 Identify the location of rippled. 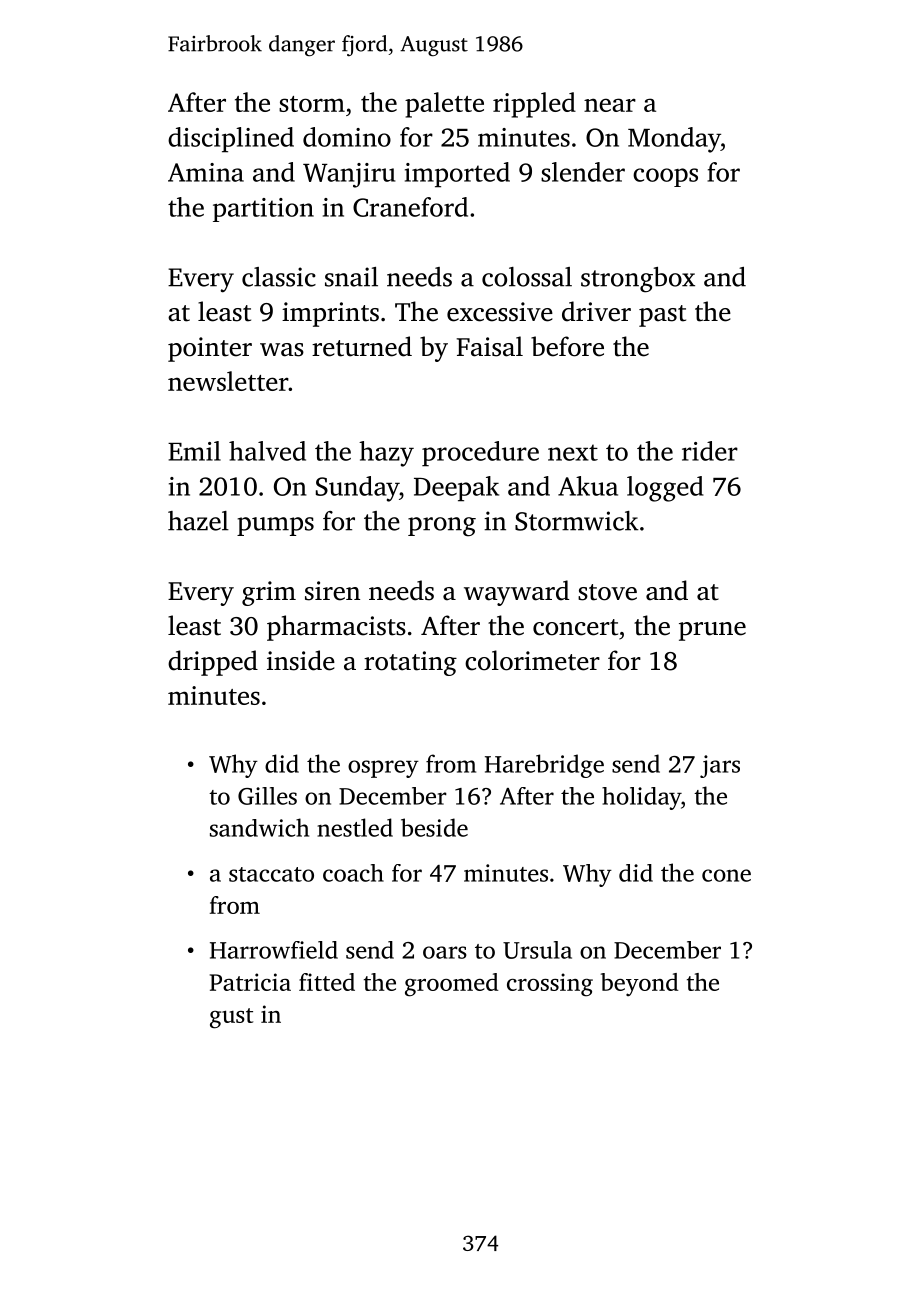
(534, 105).
